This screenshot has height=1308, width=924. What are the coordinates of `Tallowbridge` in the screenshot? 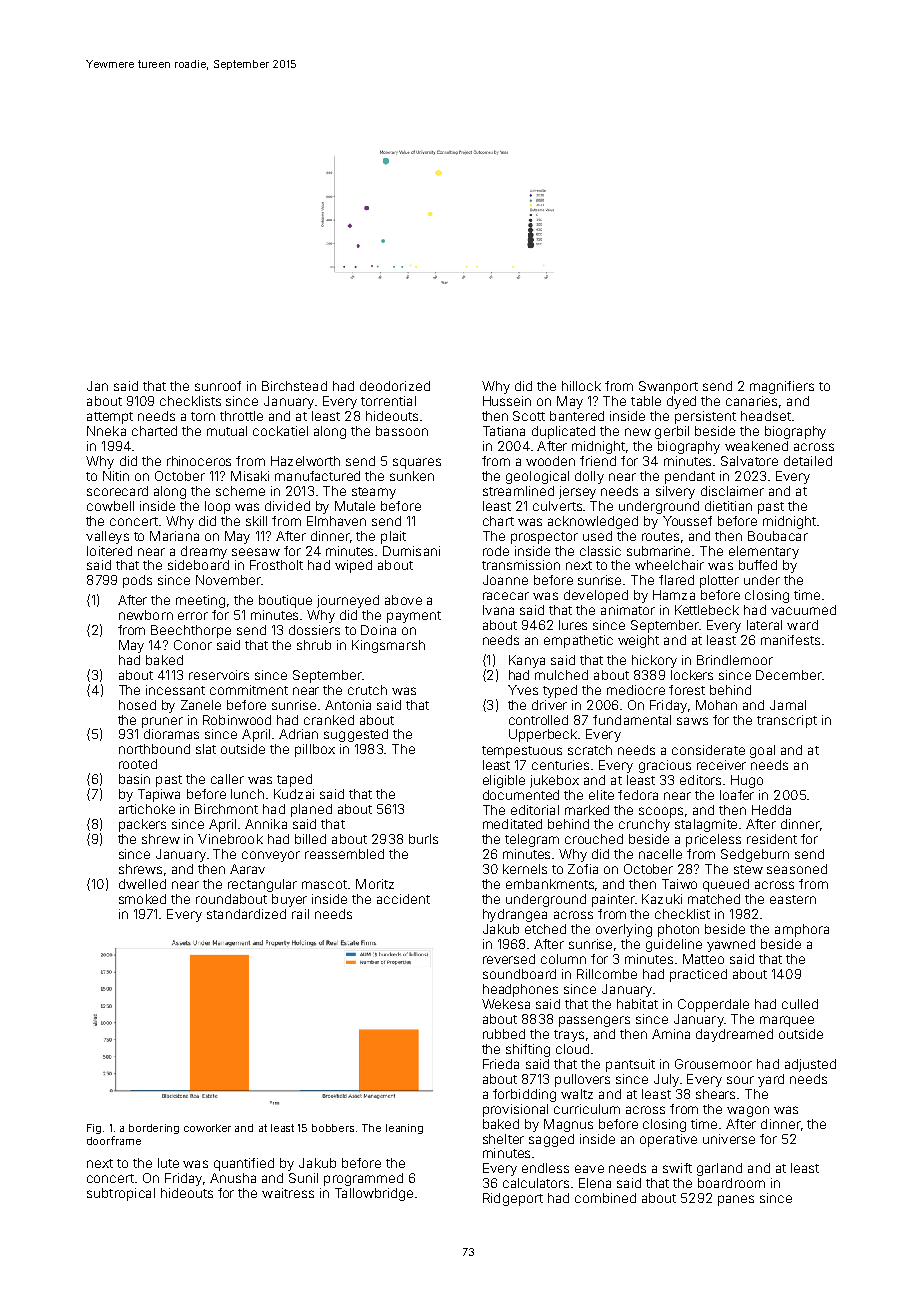 It's located at (374, 1194).
